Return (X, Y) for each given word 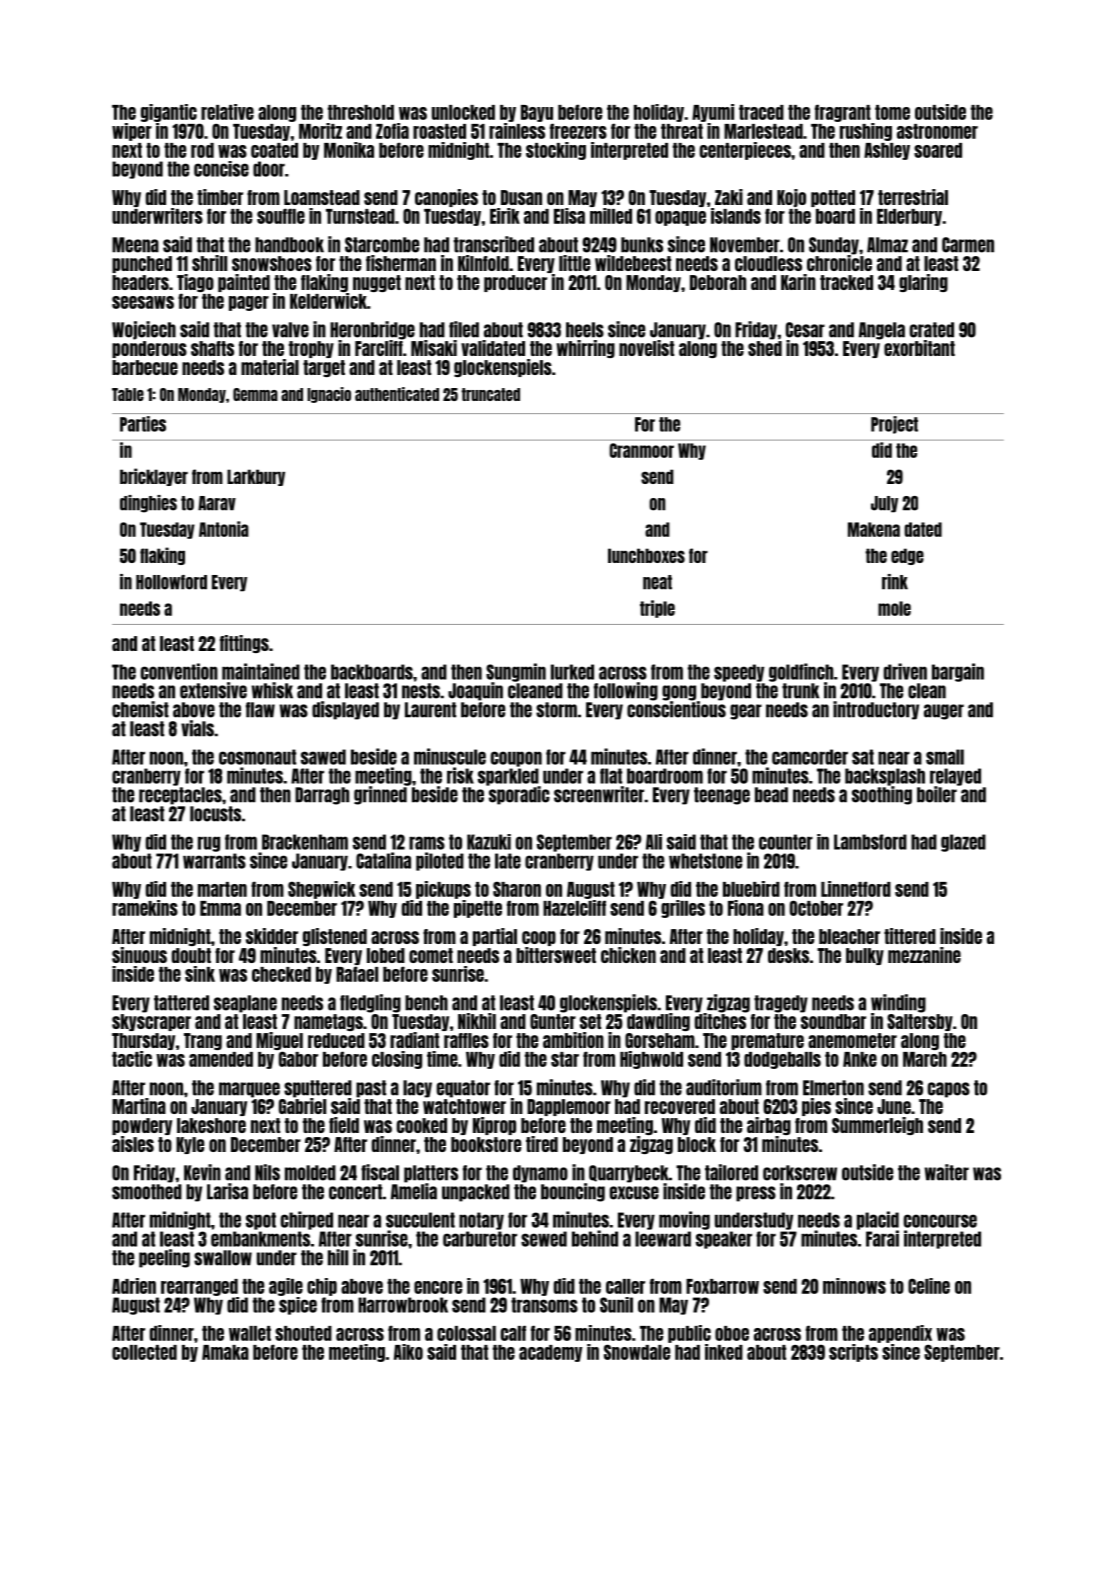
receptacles (180, 796)
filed (464, 329)
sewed (544, 1239)
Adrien (134, 1286)
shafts (212, 348)
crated (932, 330)
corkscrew (800, 1173)
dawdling (658, 1022)
